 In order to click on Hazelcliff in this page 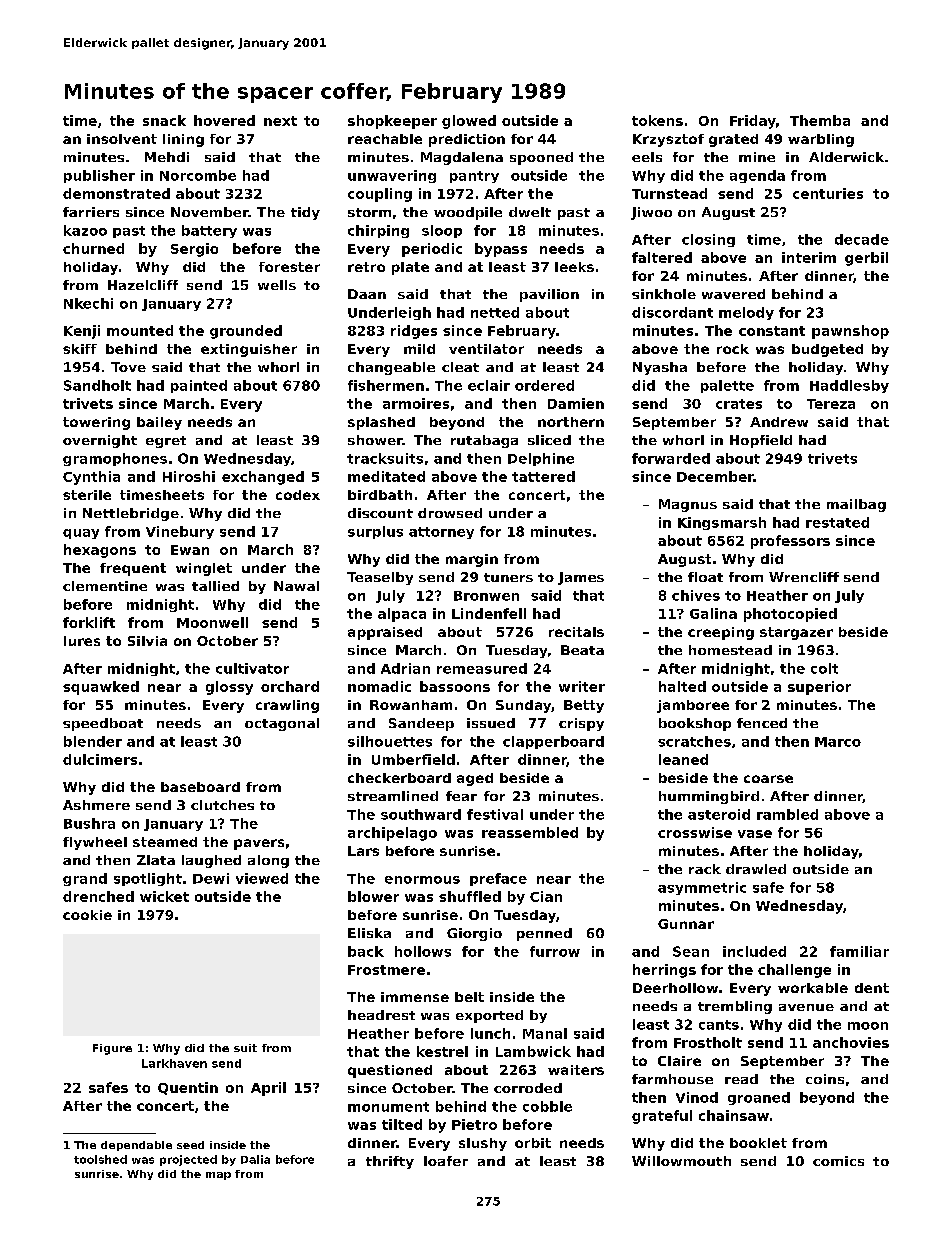, I will do `click(143, 285)`.
